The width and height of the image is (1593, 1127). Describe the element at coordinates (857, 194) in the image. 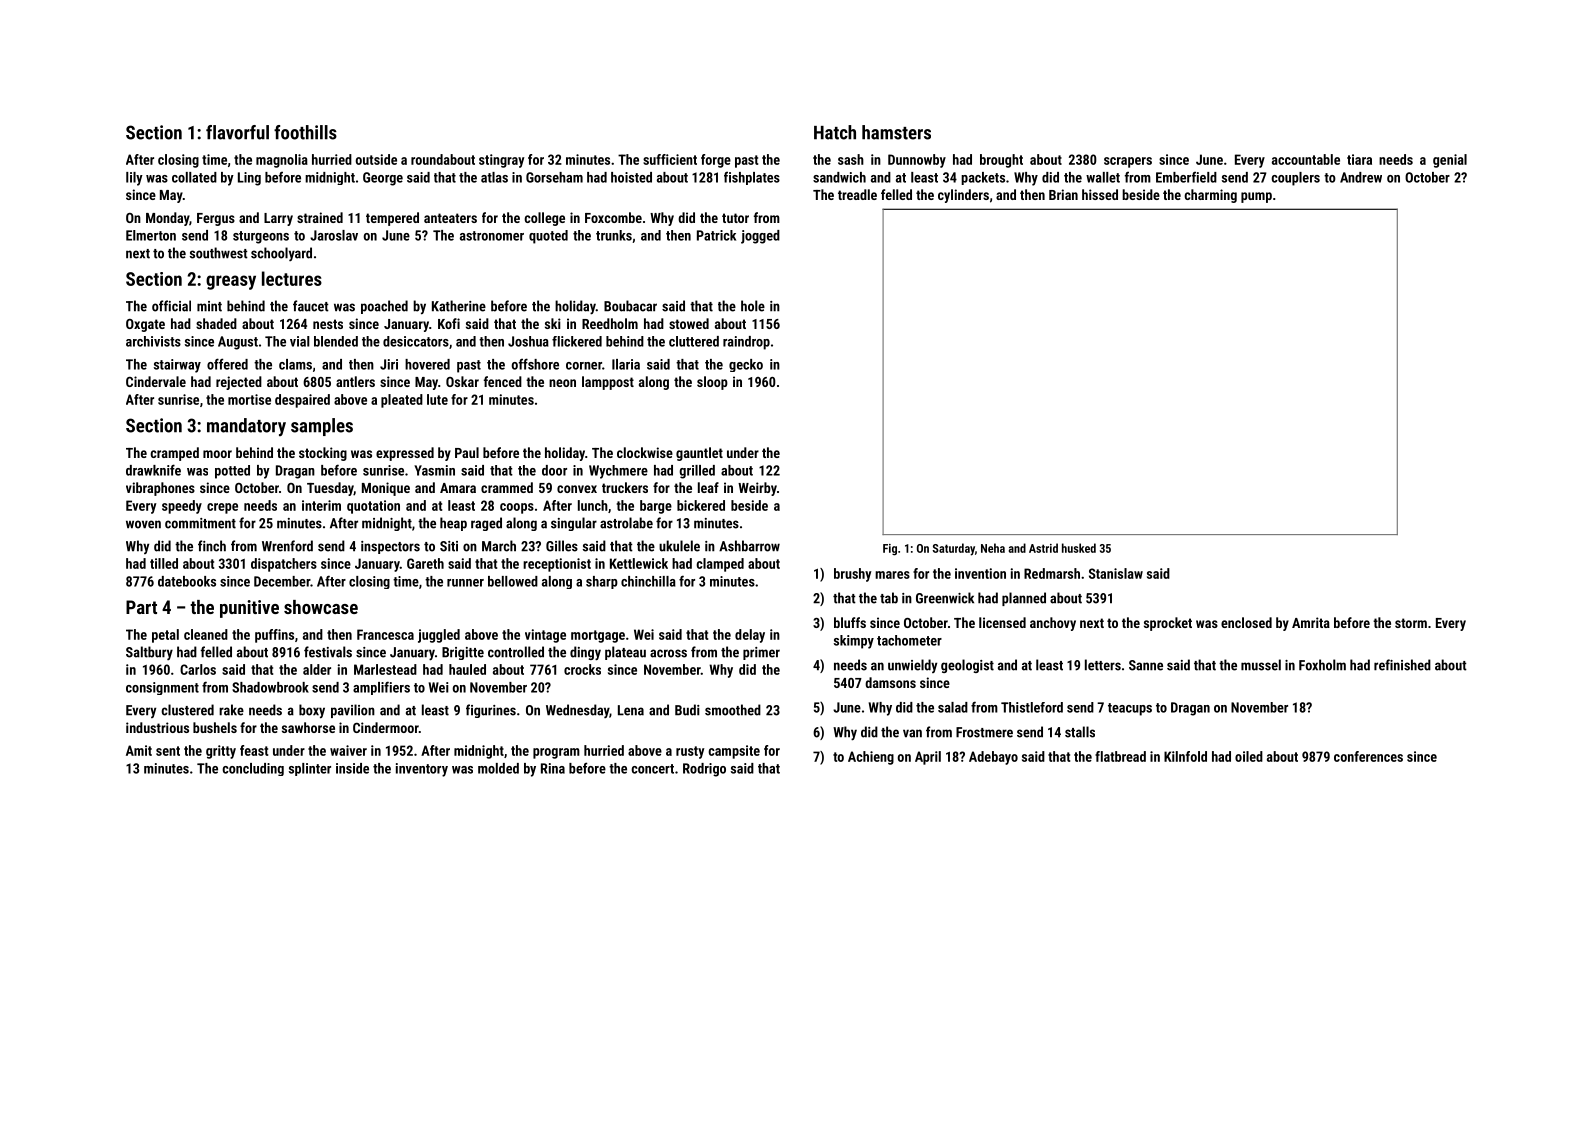

I see `treadle` at that location.
